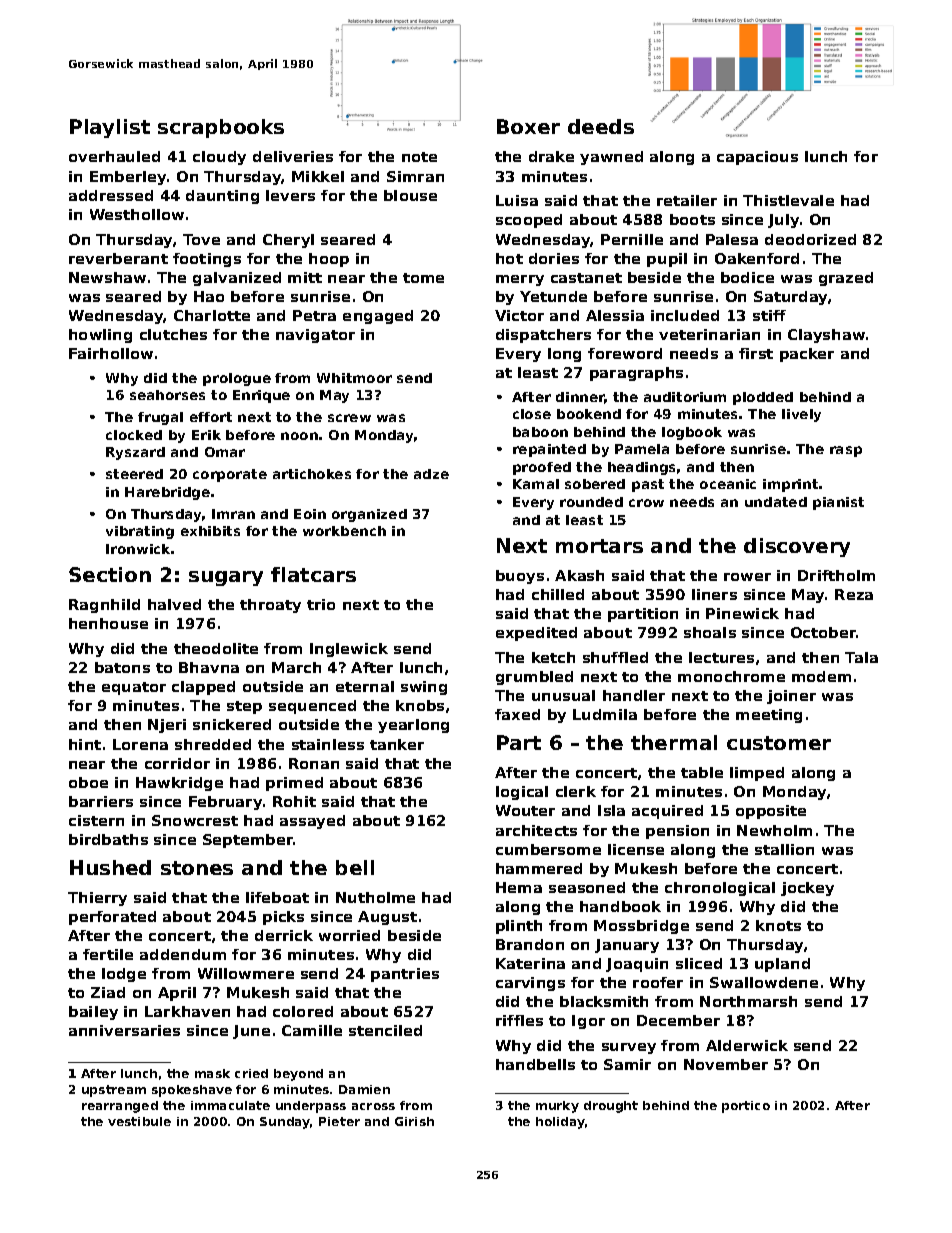 This page has height=1233, width=952. I want to click on hint, so click(85, 744).
